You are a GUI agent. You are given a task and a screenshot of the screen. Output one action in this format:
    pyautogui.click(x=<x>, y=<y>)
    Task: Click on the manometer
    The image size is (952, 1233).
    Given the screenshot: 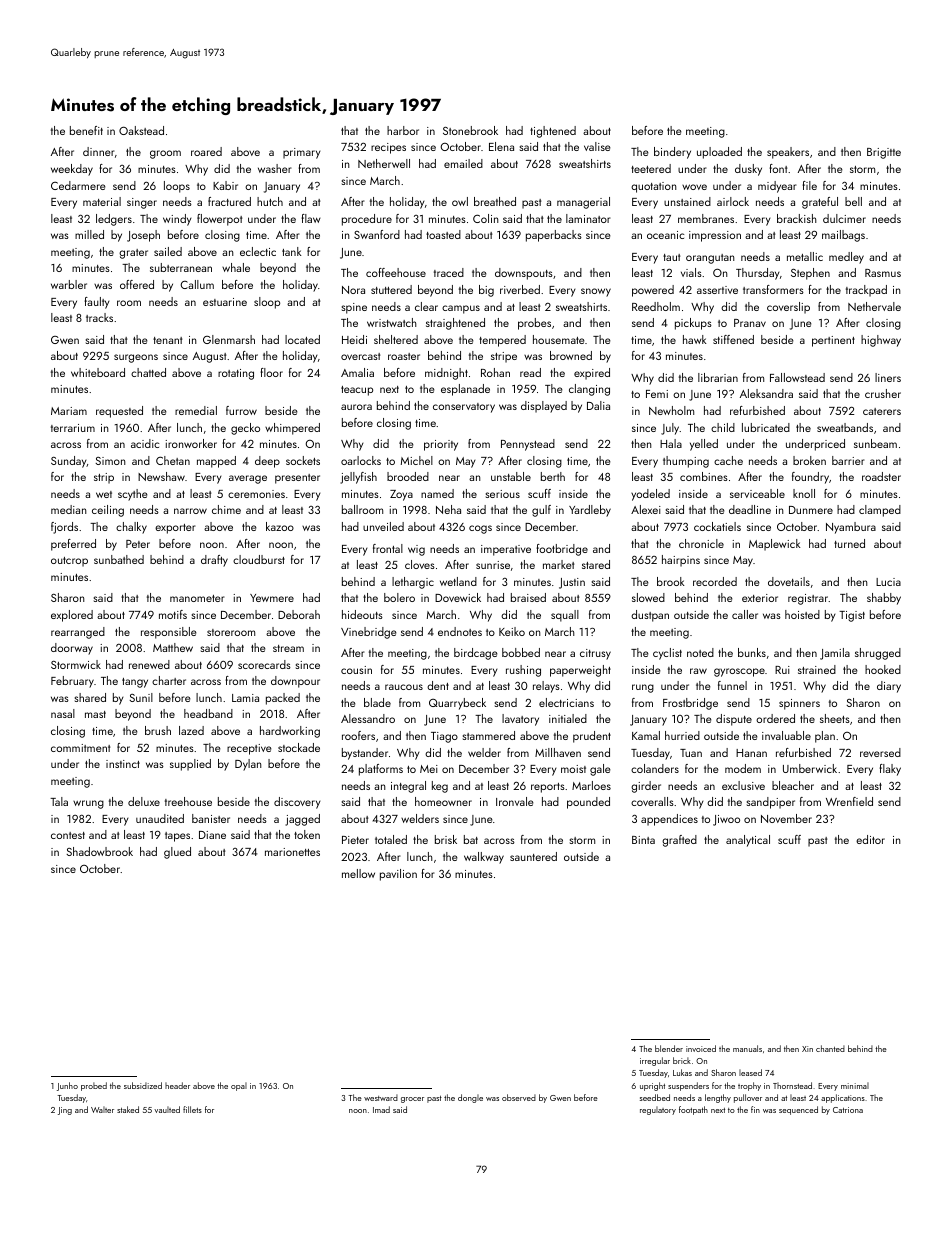 What is the action you would take?
    pyautogui.click(x=197, y=598)
